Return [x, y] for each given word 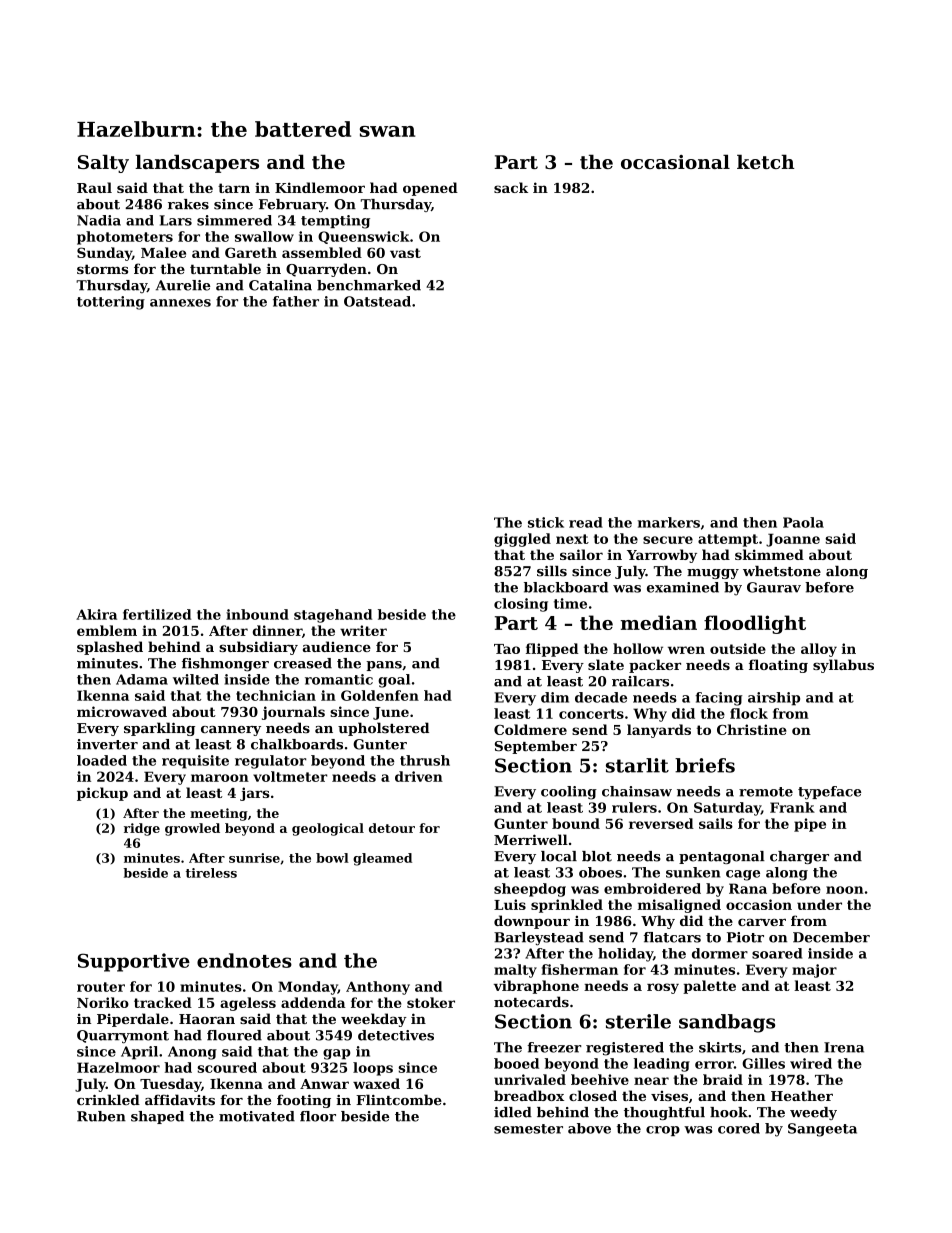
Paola [803, 522]
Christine [752, 729]
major [814, 971]
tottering [111, 303]
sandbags [727, 1023]
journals [293, 713]
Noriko [103, 1002]
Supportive [134, 962]
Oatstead [377, 301]
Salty [103, 164]
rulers [634, 807]
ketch [765, 162]
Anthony [378, 988]
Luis [510, 904]
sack [511, 187]
